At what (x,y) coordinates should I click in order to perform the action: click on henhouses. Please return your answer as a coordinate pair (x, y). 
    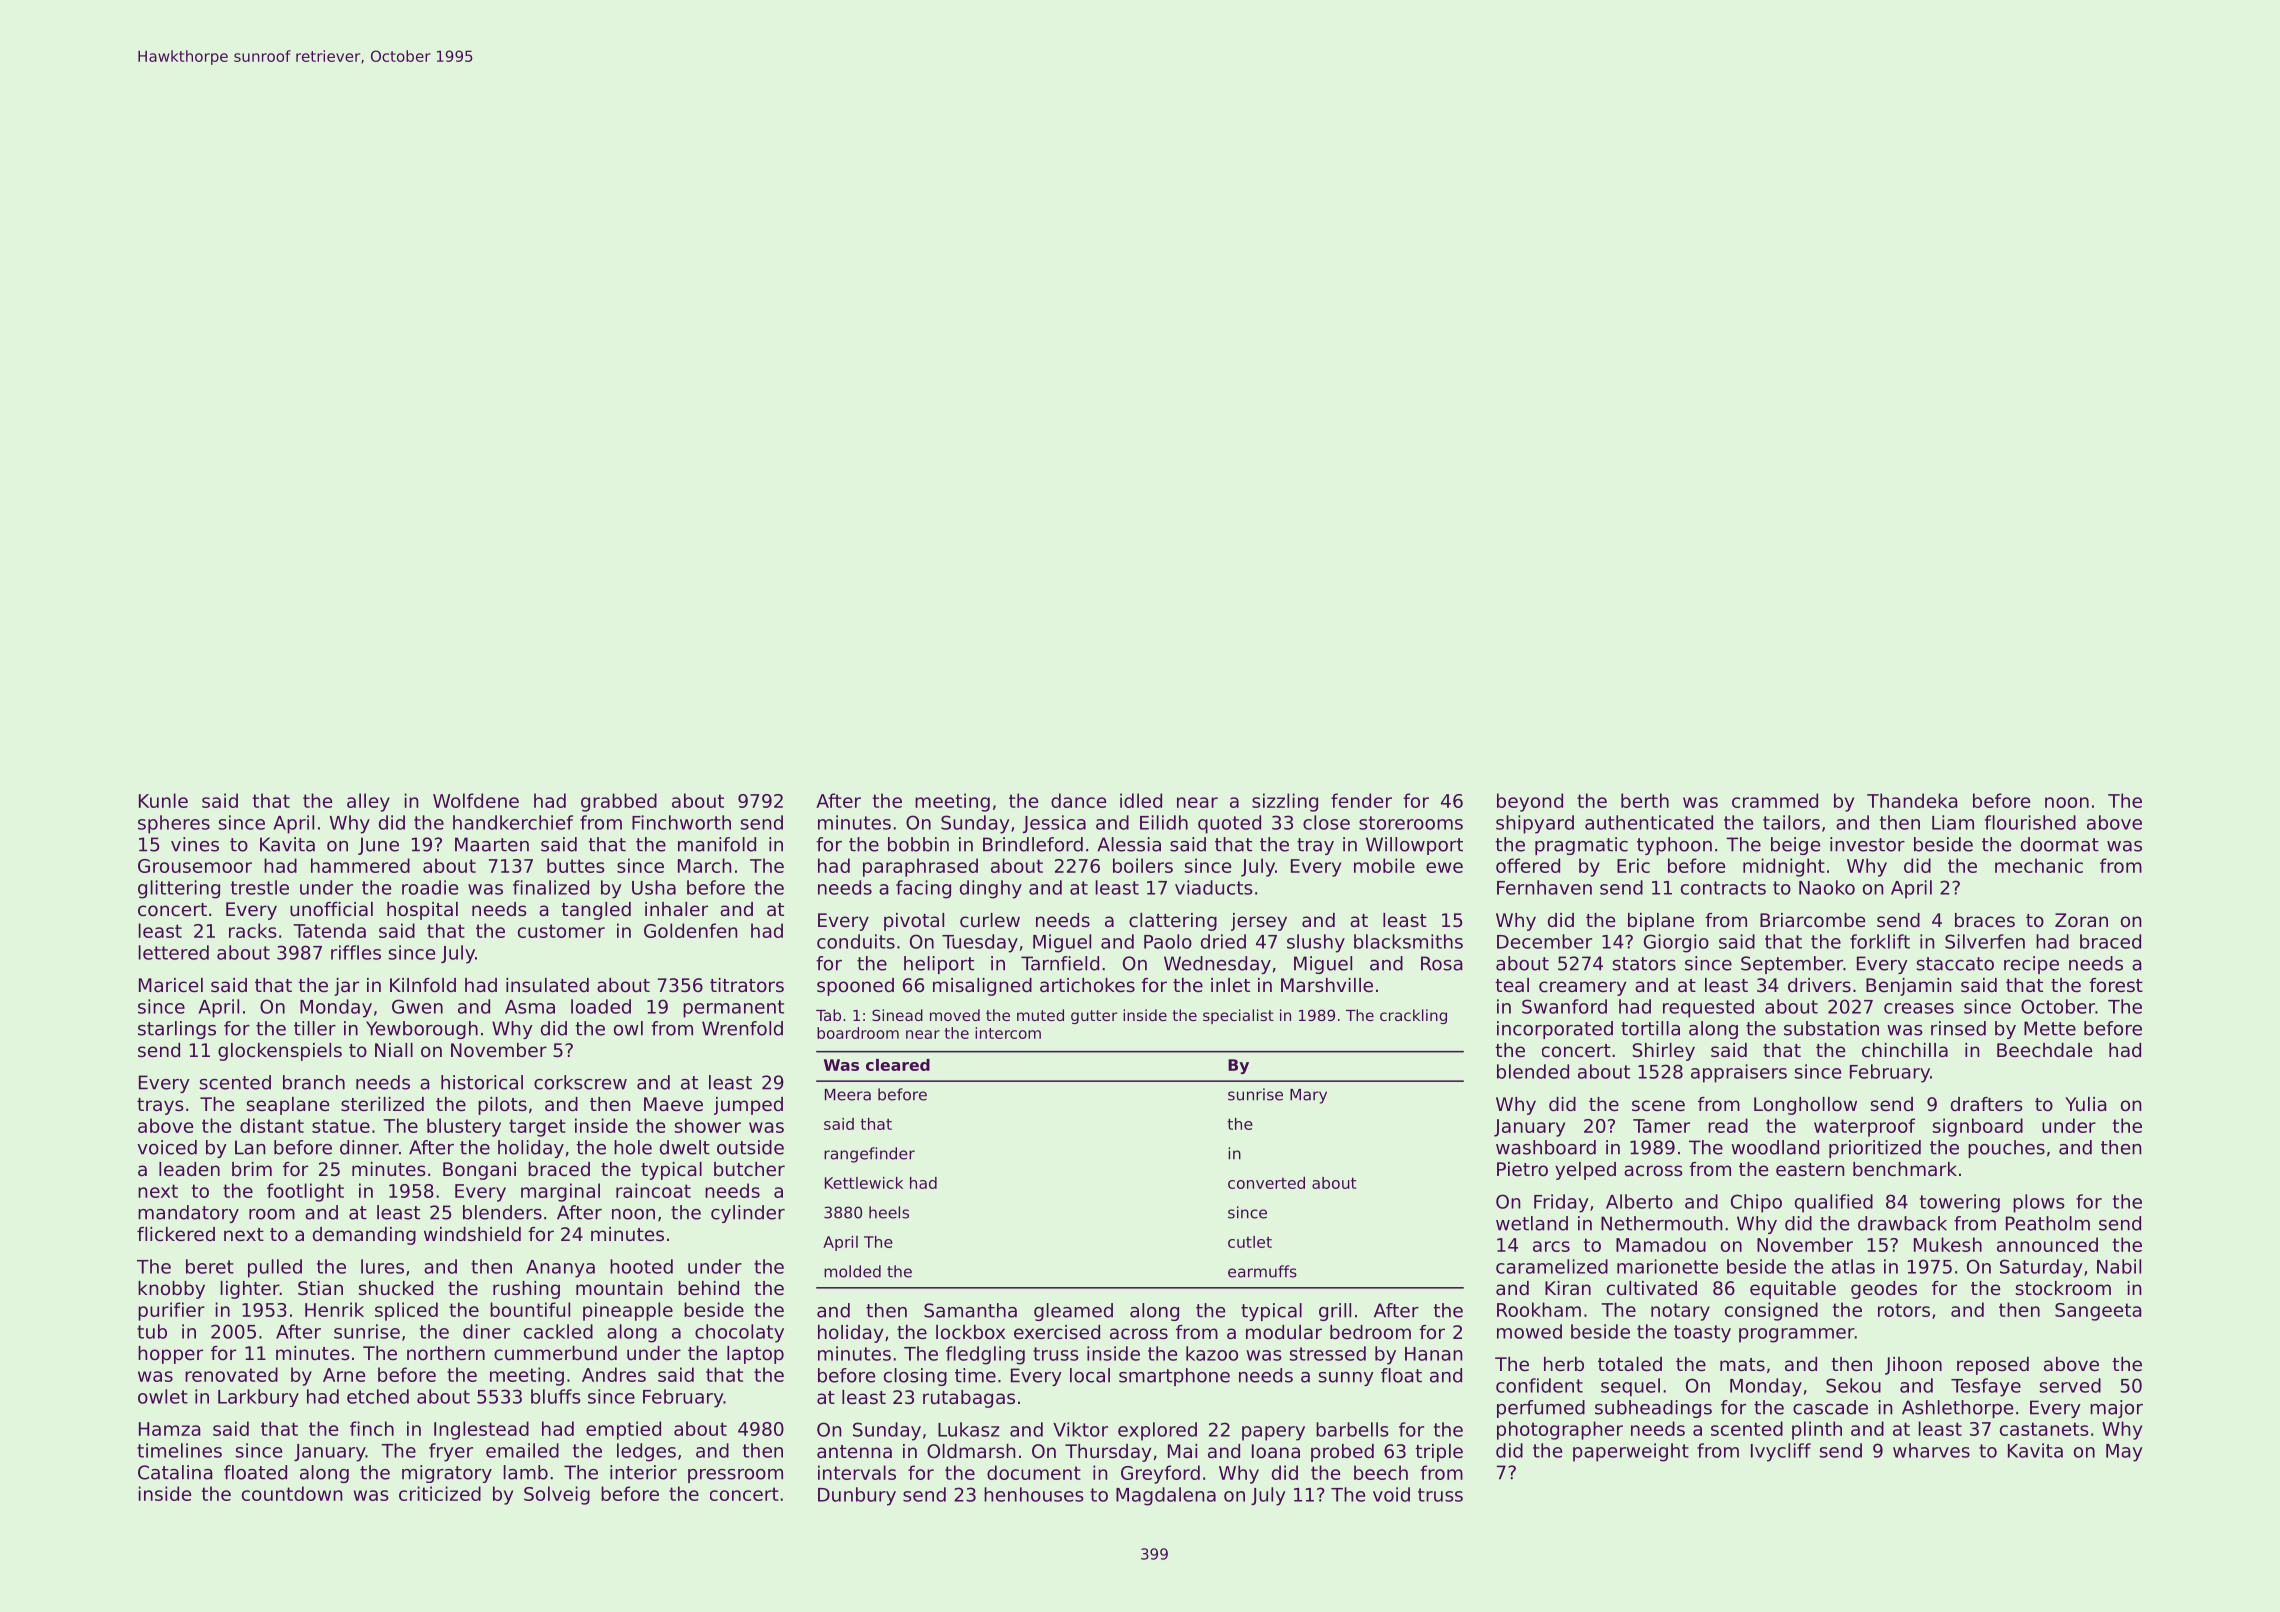
    Looking at the image, I should click on (1034, 1494).
